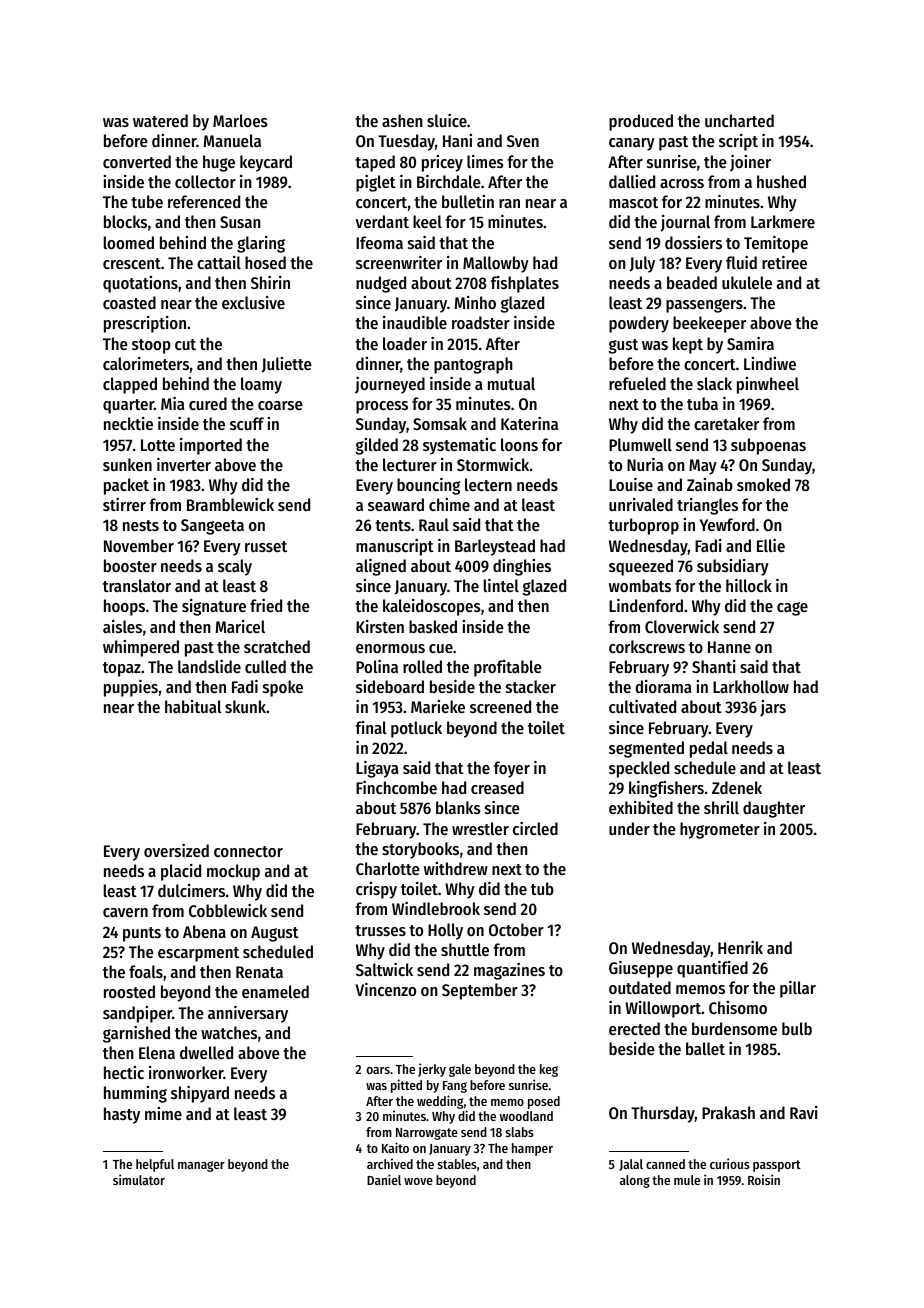 Image resolution: width=924 pixels, height=1308 pixels. Describe the element at coordinates (382, 407) in the image. I see `process` at that location.
